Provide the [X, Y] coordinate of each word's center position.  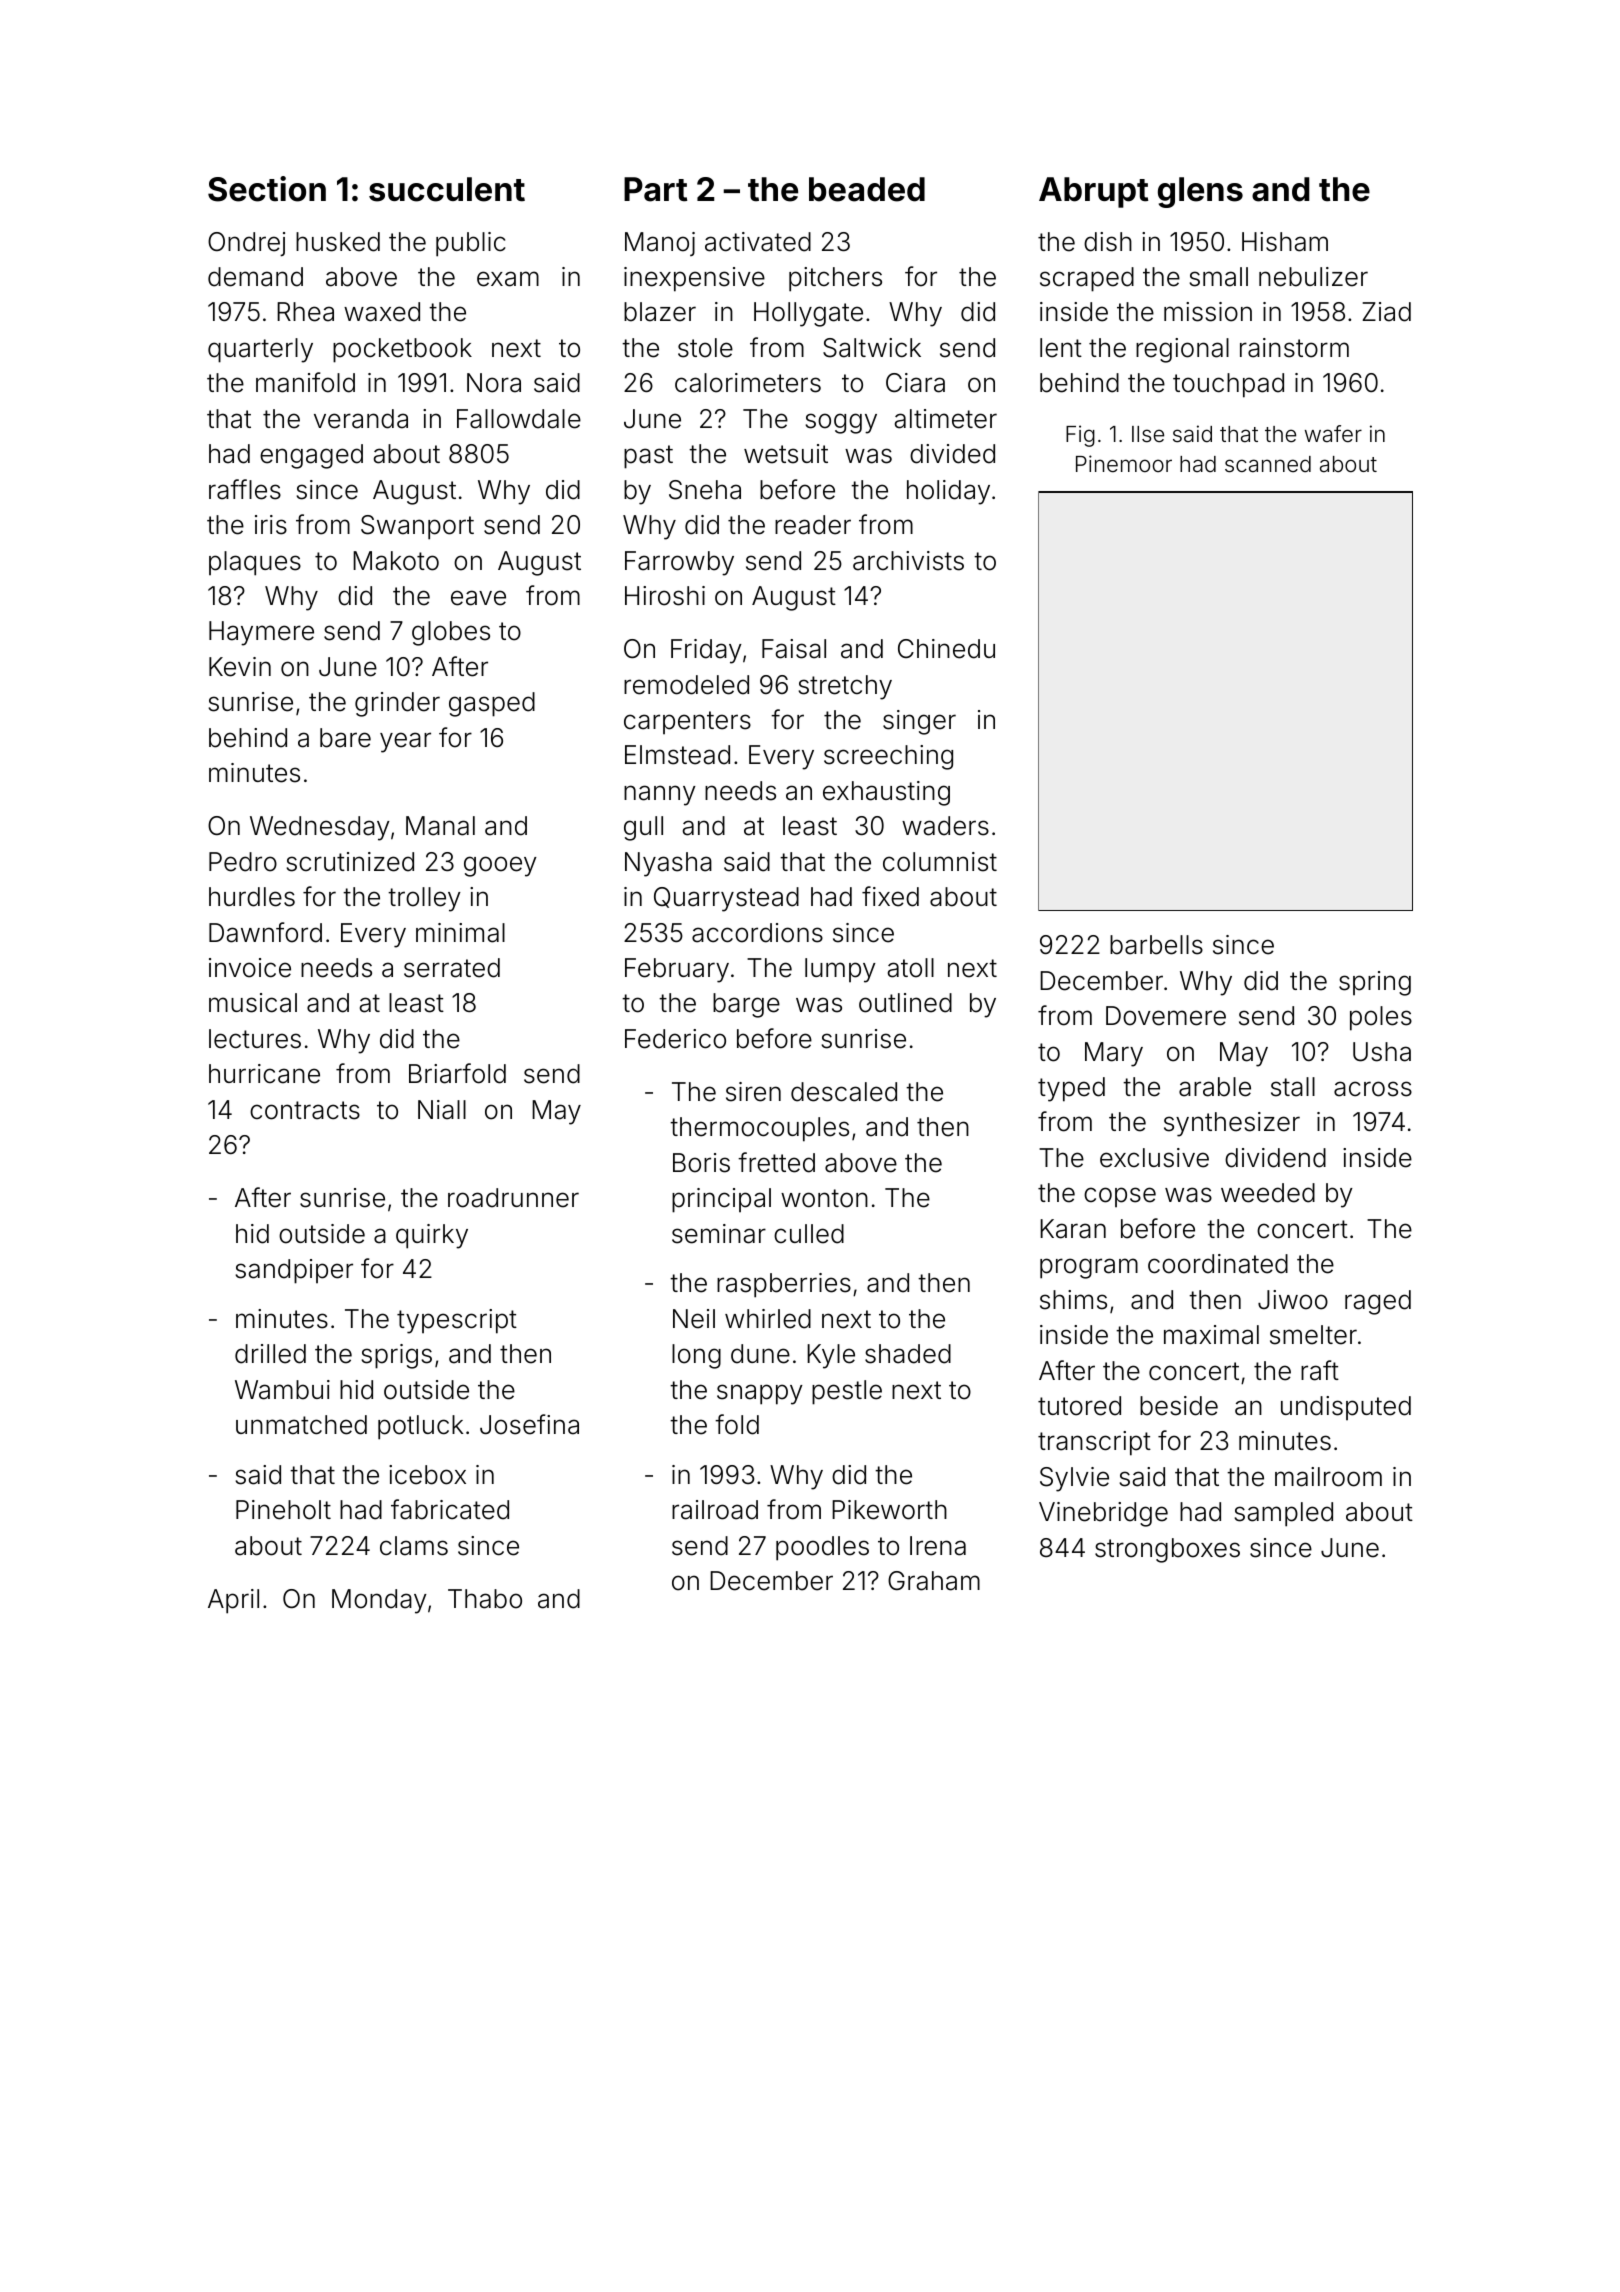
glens [1200, 192]
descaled [844, 1092]
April [233, 1601]
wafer [1333, 434]
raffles [245, 489]
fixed [890, 896]
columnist [940, 862]
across [1373, 1089]
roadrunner [513, 1198]
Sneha [705, 490]
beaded [867, 189]
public [471, 244]
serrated [452, 968]
